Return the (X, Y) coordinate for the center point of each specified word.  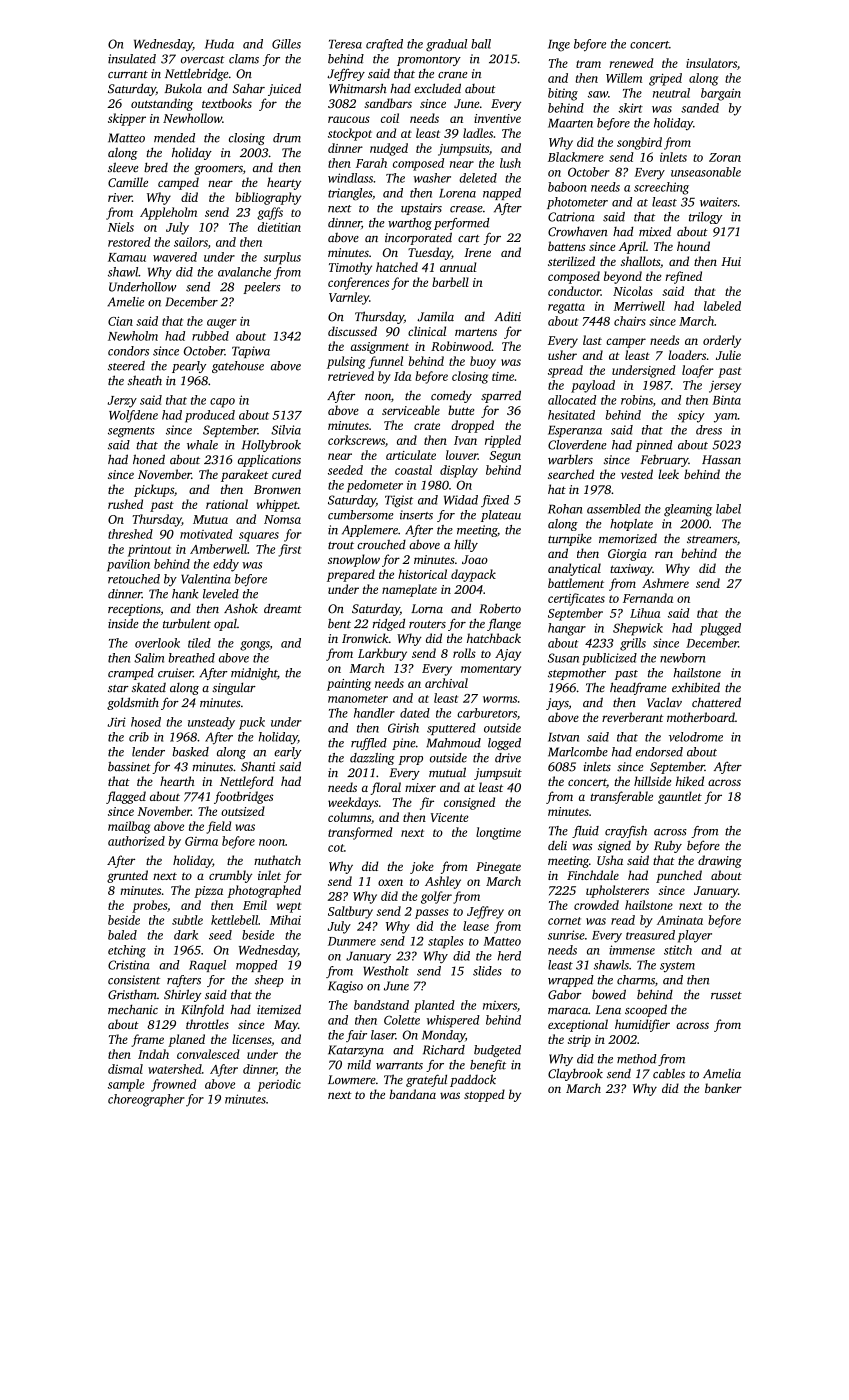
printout (149, 550)
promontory (429, 61)
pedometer (375, 486)
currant (128, 75)
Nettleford (246, 782)
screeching (661, 188)
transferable (622, 797)
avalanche (244, 272)
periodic (279, 1085)
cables (669, 1073)
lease (476, 926)
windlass (350, 178)
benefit (488, 1066)
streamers (712, 540)
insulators (711, 63)
